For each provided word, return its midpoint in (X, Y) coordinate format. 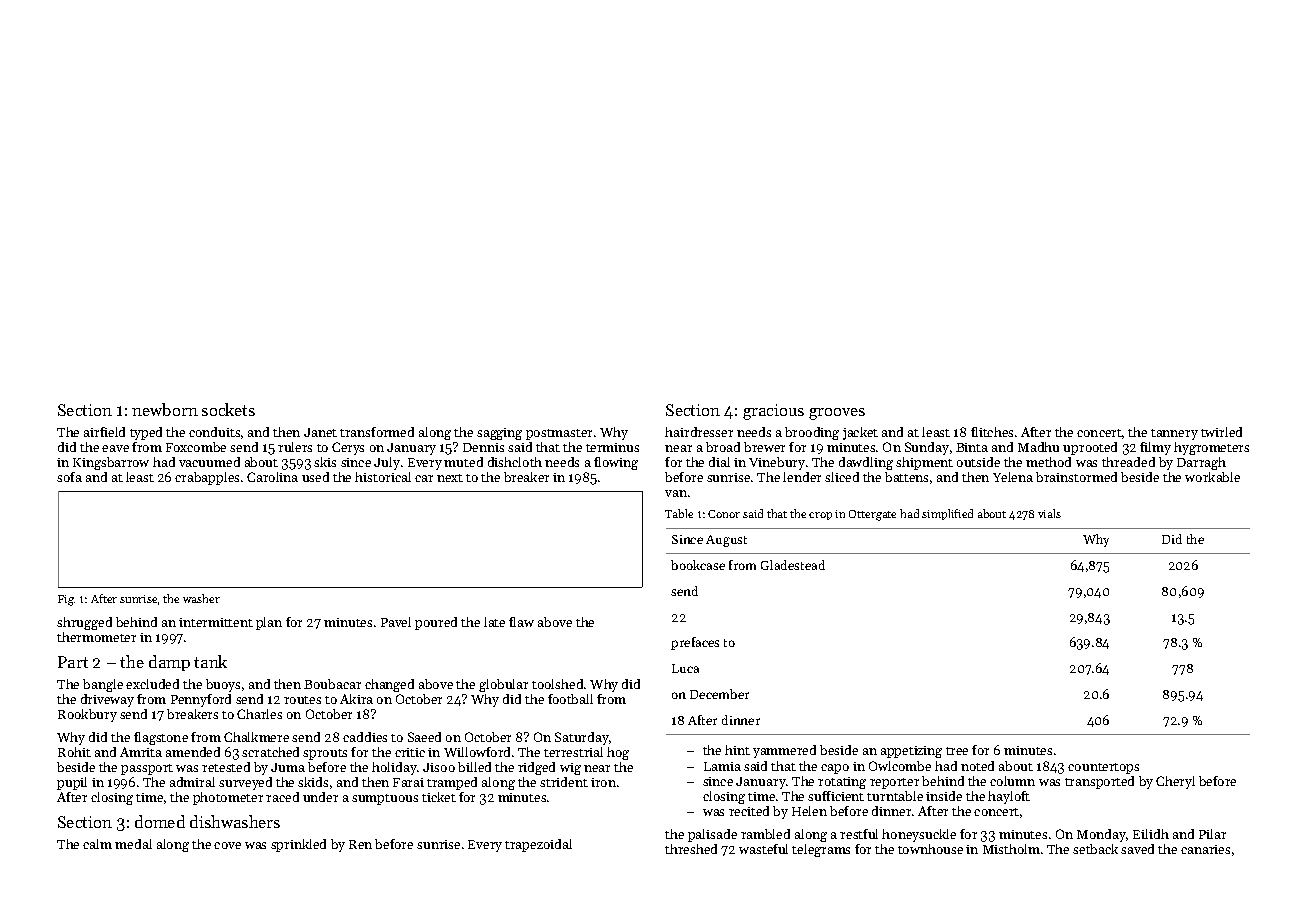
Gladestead (793, 565)
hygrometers (1211, 448)
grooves (837, 414)
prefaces (695, 643)
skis (325, 462)
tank (210, 661)
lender (802, 477)
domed (160, 821)
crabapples (207, 478)
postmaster (559, 434)
